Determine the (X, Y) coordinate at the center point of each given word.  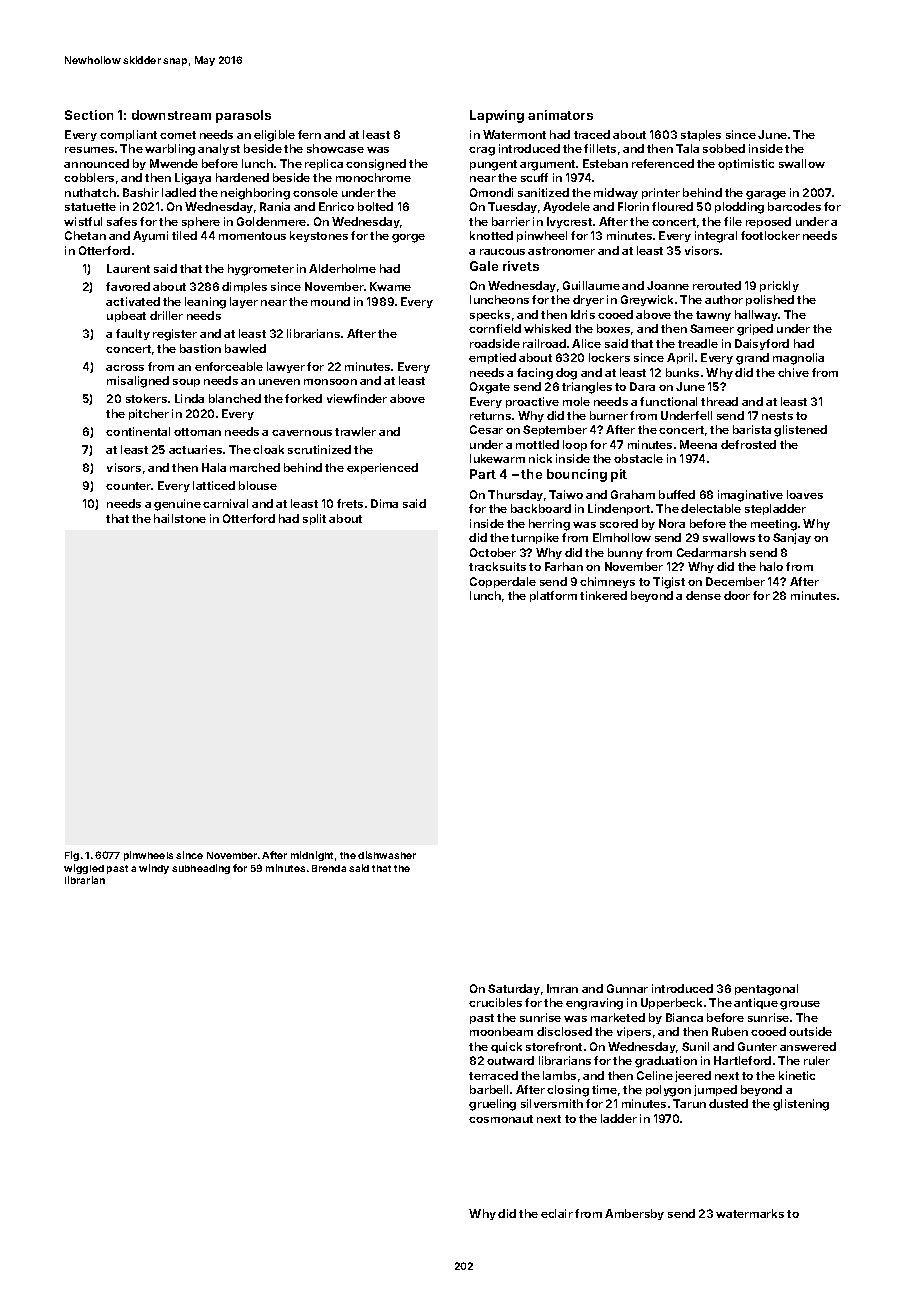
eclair (557, 1213)
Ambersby (634, 1214)
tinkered (603, 595)
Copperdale (503, 582)
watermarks (750, 1213)
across (125, 368)
